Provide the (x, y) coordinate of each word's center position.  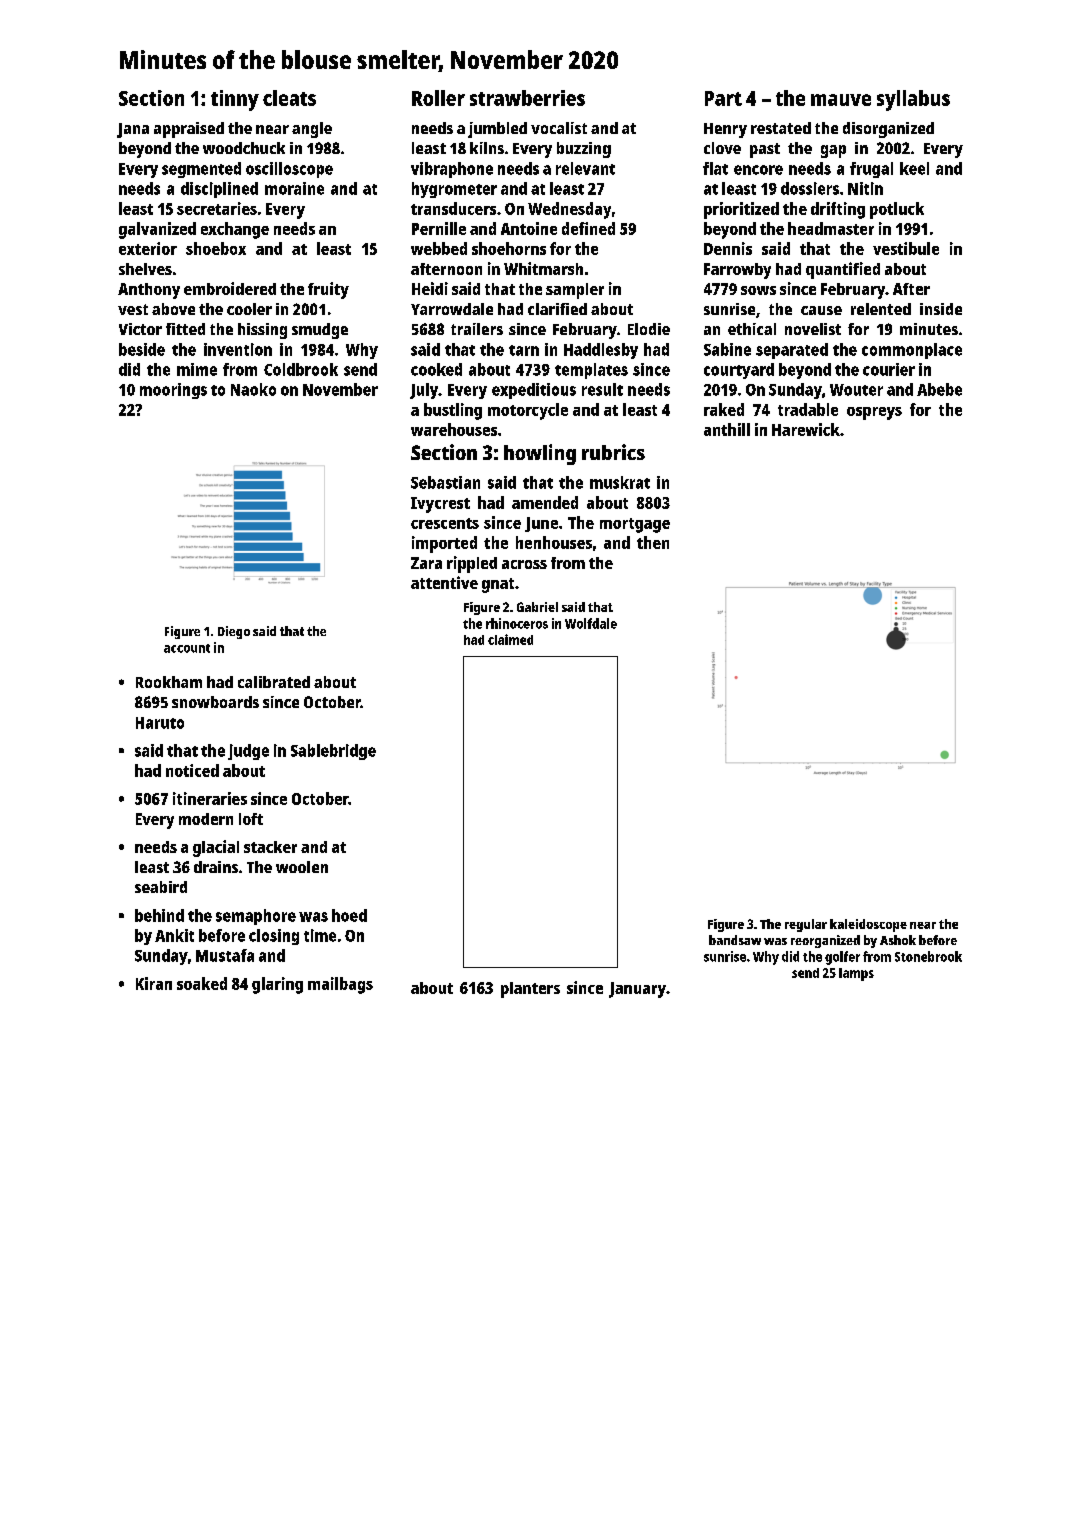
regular (806, 925)
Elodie (649, 329)
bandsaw (735, 940)
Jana (133, 130)
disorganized (888, 130)
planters (530, 990)
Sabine (727, 349)
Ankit (174, 935)
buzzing (584, 150)
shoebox (216, 248)
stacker (270, 847)
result (602, 389)
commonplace (912, 351)
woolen (302, 867)
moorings (173, 391)
